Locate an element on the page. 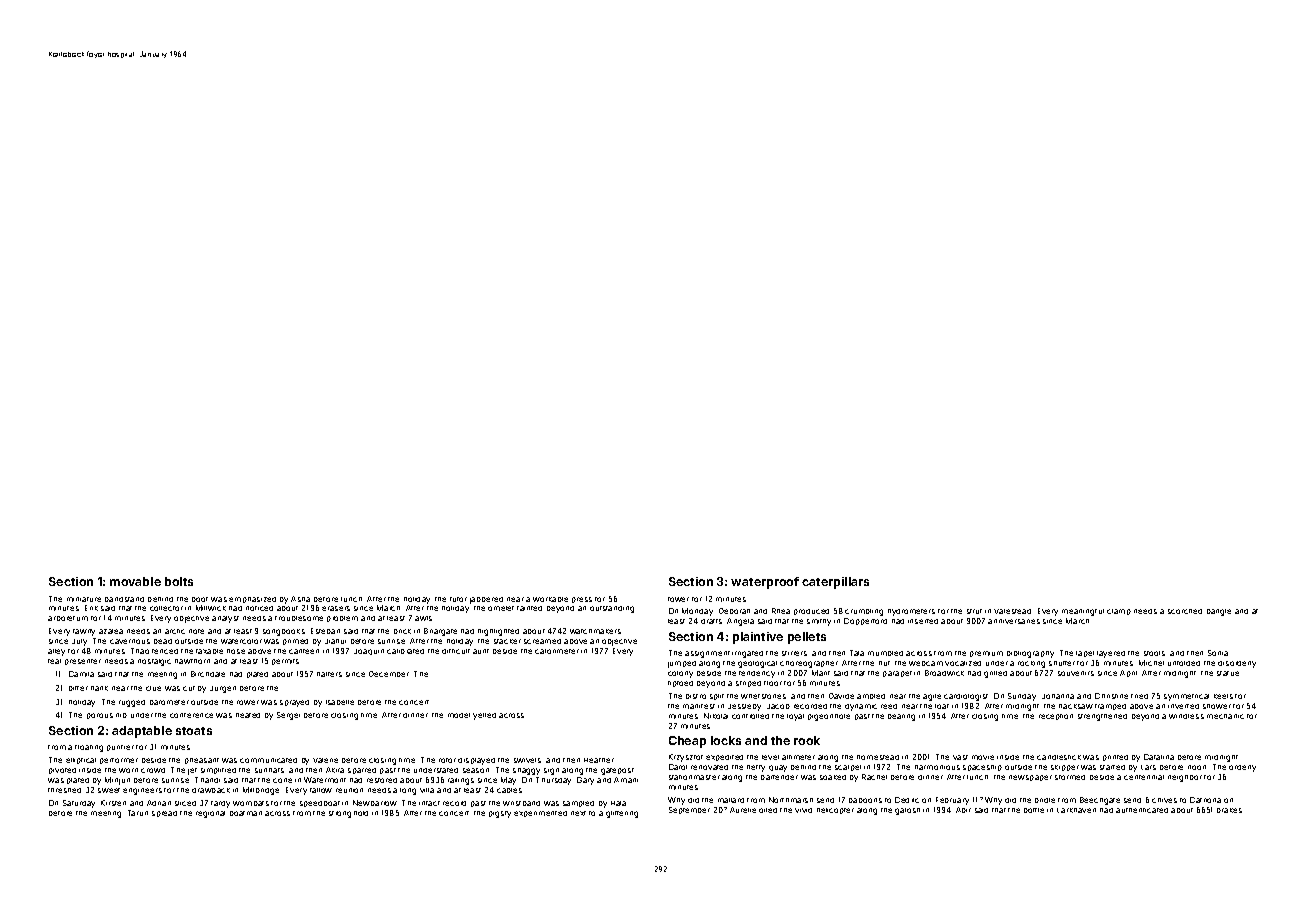 This document has height=924, width=1308. Jiahui is located at coordinates (335, 641).
